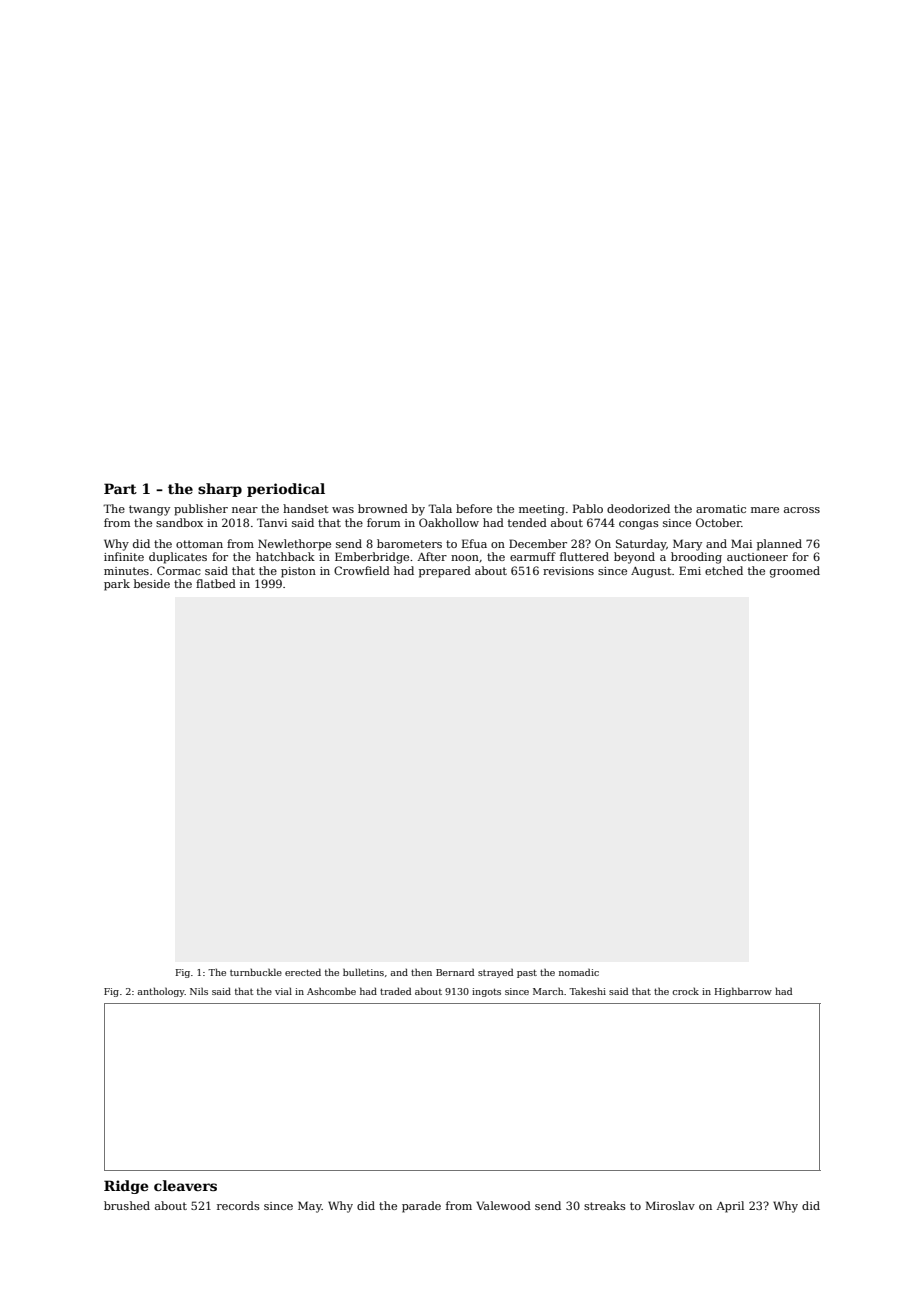 This image has height=1308, width=924. What do you see at coordinates (743, 992) in the image?
I see `Highbarrow` at bounding box center [743, 992].
